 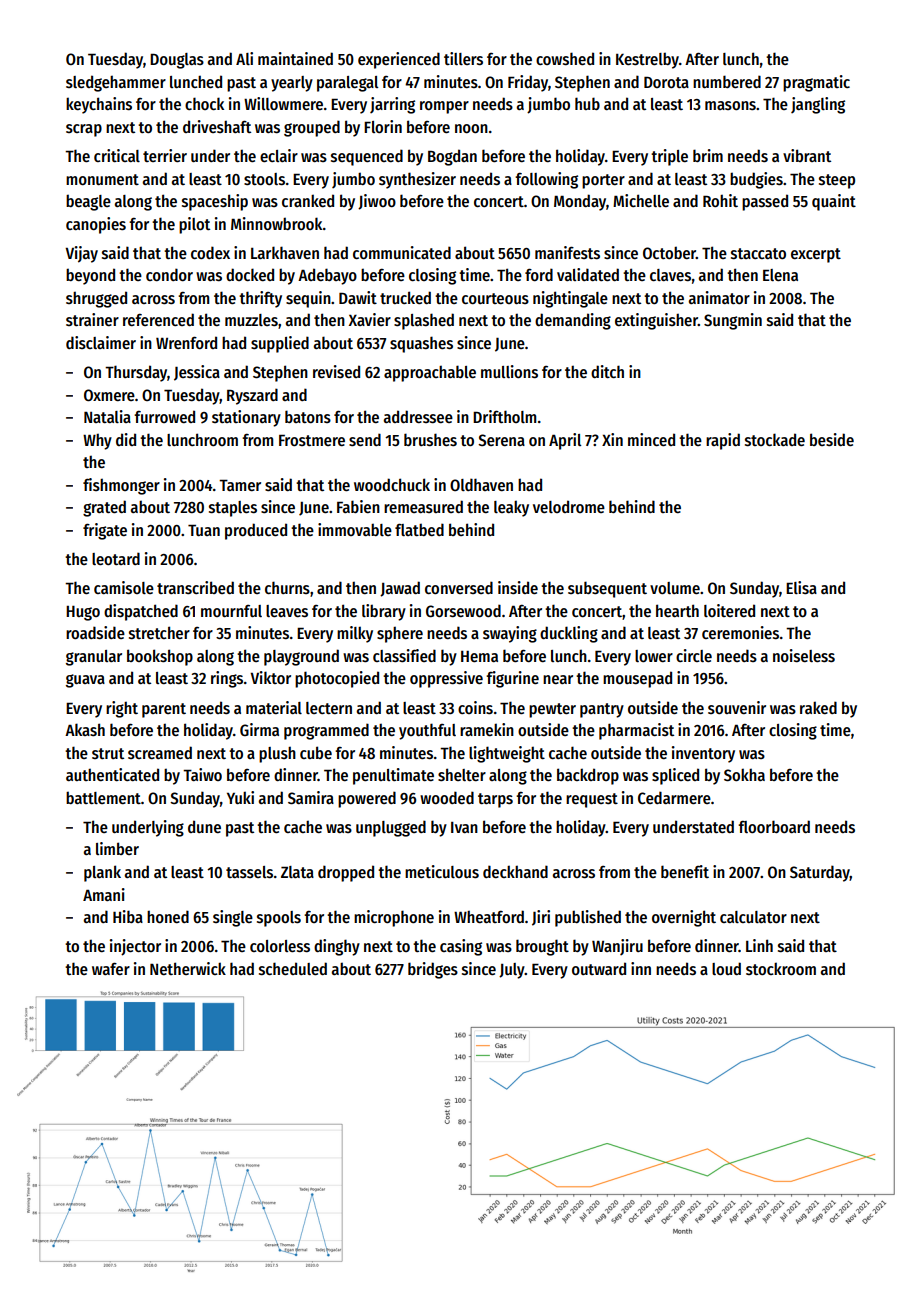 I want to click on wafer, so click(x=111, y=968).
